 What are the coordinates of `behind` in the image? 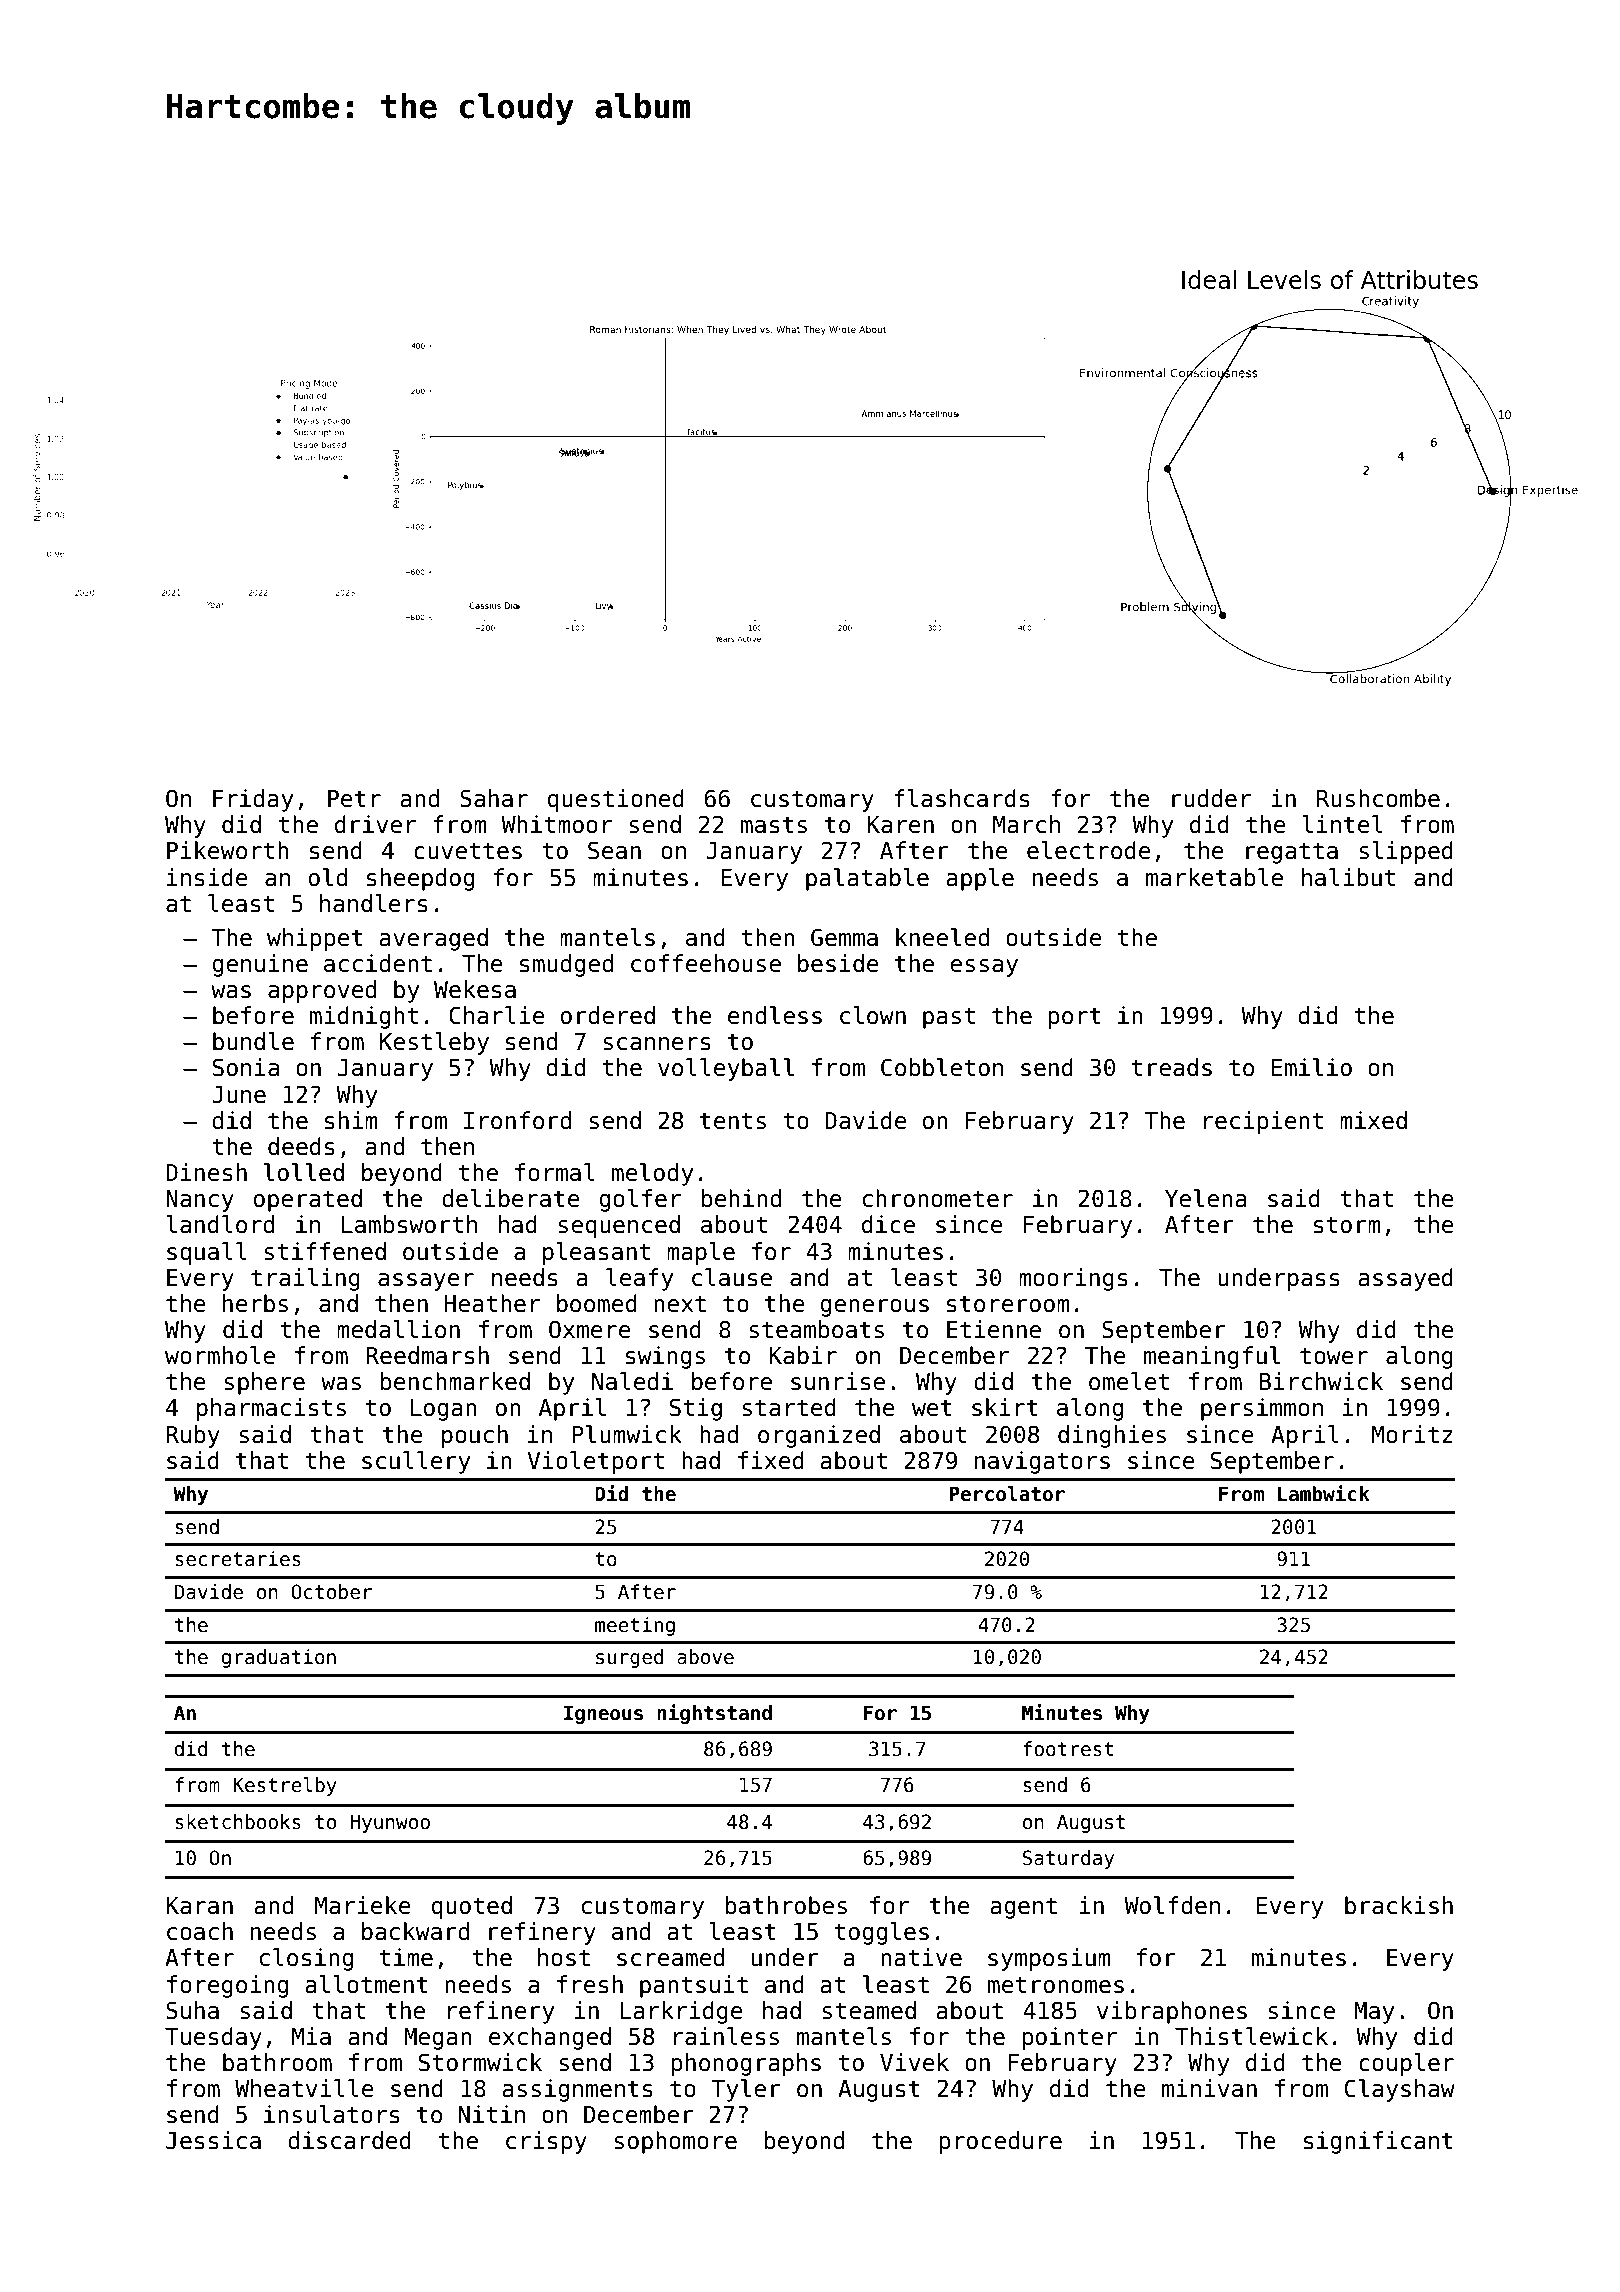 It's located at (741, 1198).
